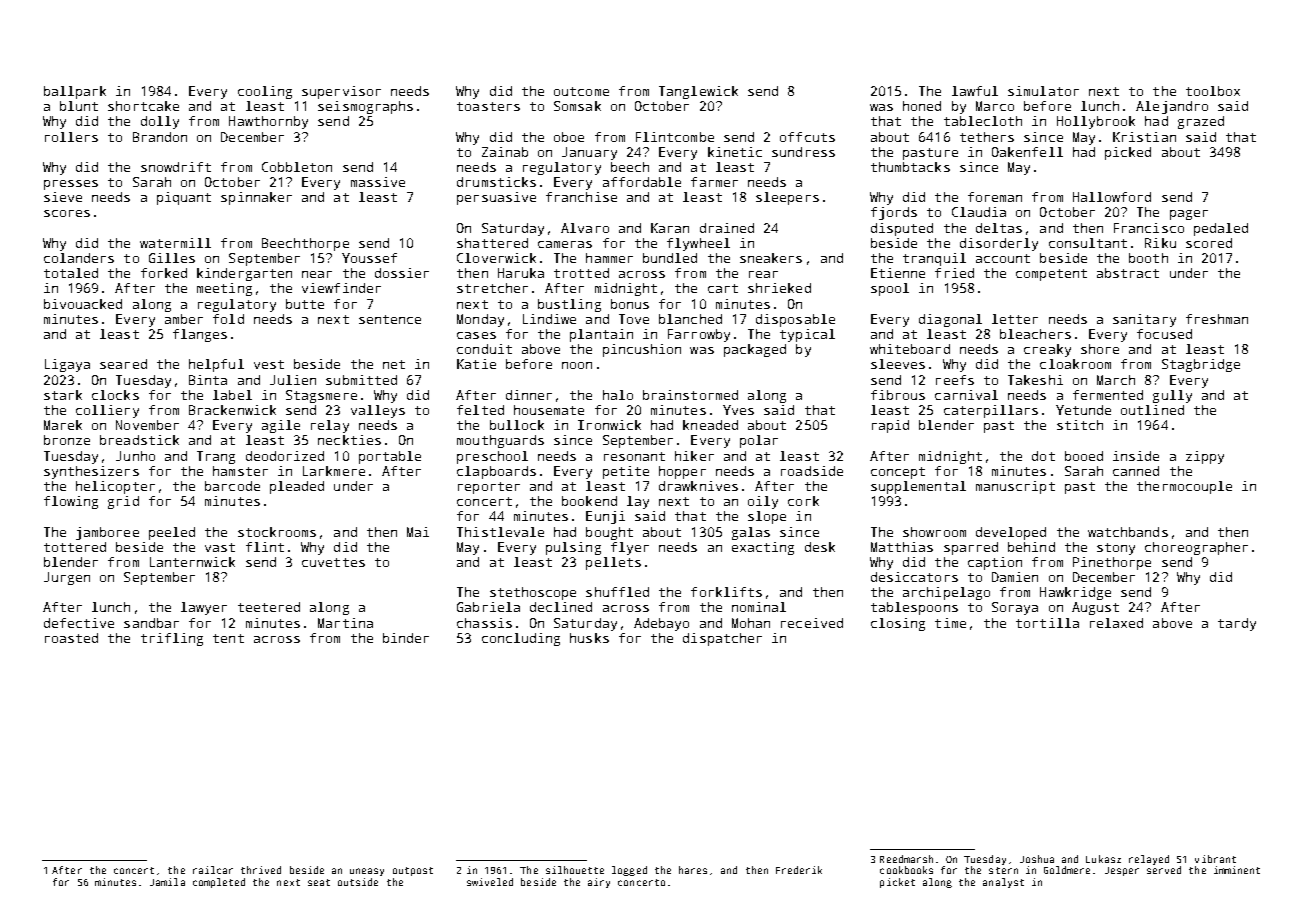  What do you see at coordinates (987, 137) in the page?
I see `tethers` at bounding box center [987, 137].
